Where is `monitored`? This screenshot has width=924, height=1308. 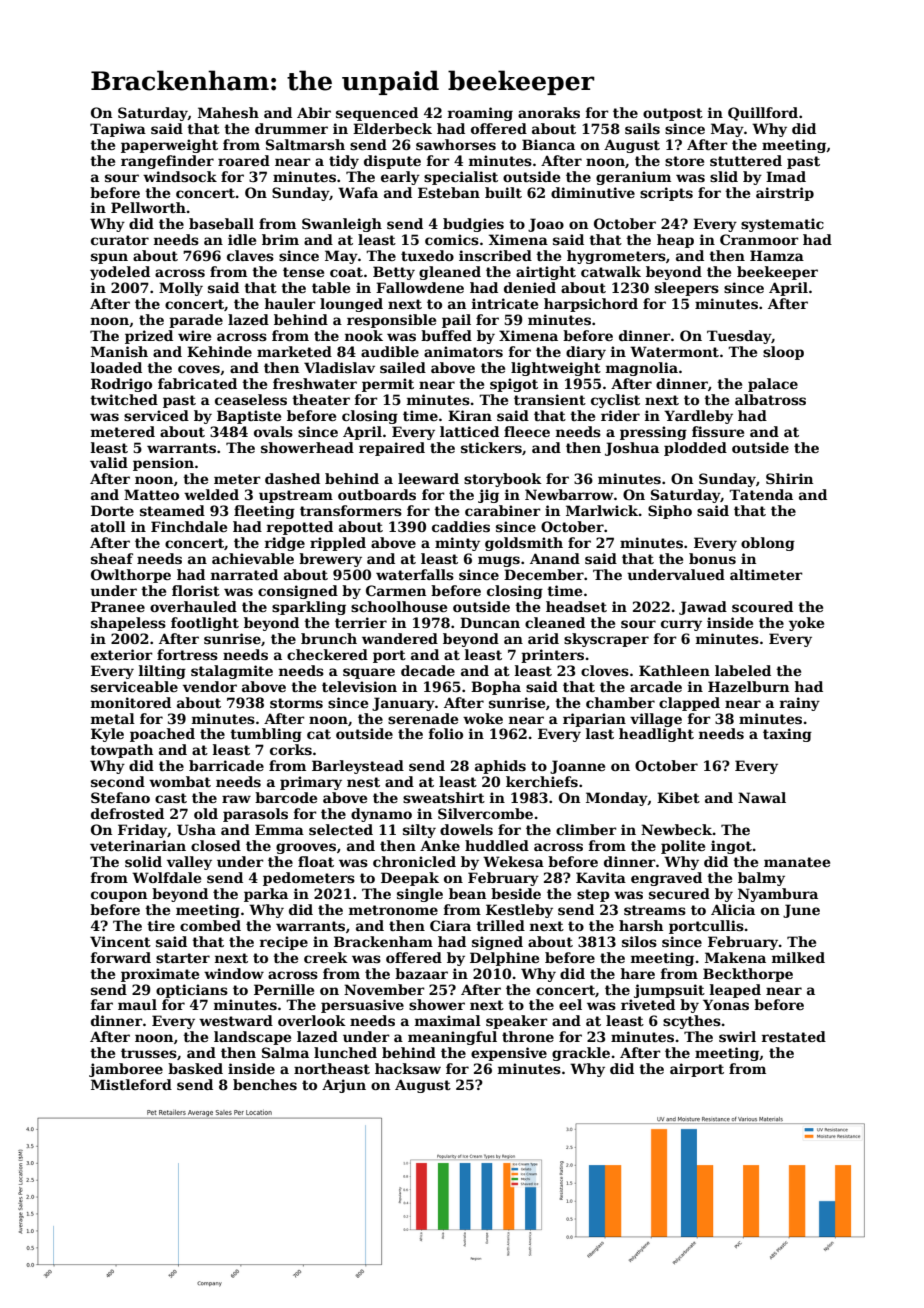 monitored is located at coordinates (131, 702).
